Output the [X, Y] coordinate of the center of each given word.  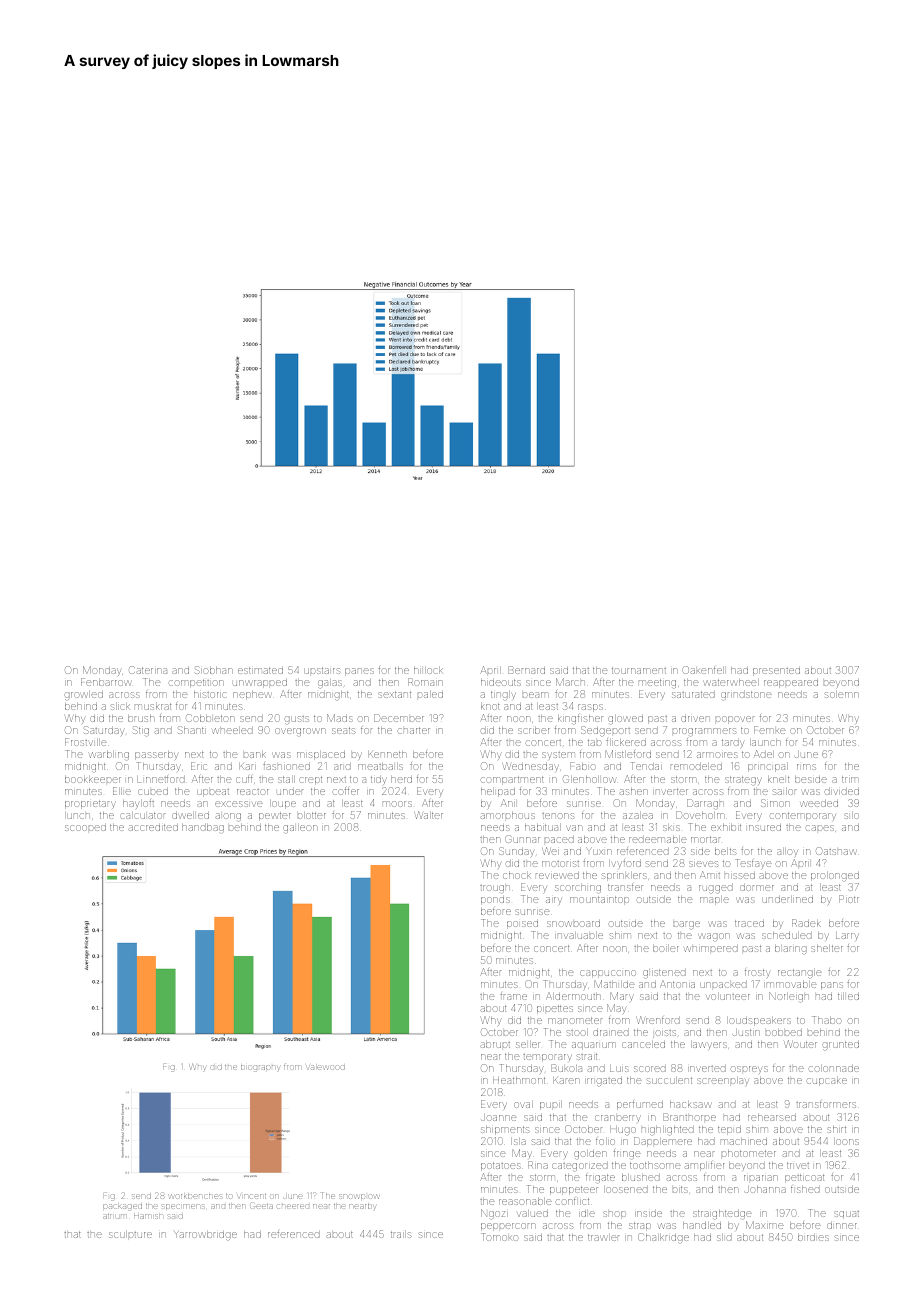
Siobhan [214, 670]
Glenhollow [589, 779]
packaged [122, 1207]
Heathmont [519, 1080]
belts [725, 851]
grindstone [746, 695]
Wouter [800, 1044]
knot [490, 706]
